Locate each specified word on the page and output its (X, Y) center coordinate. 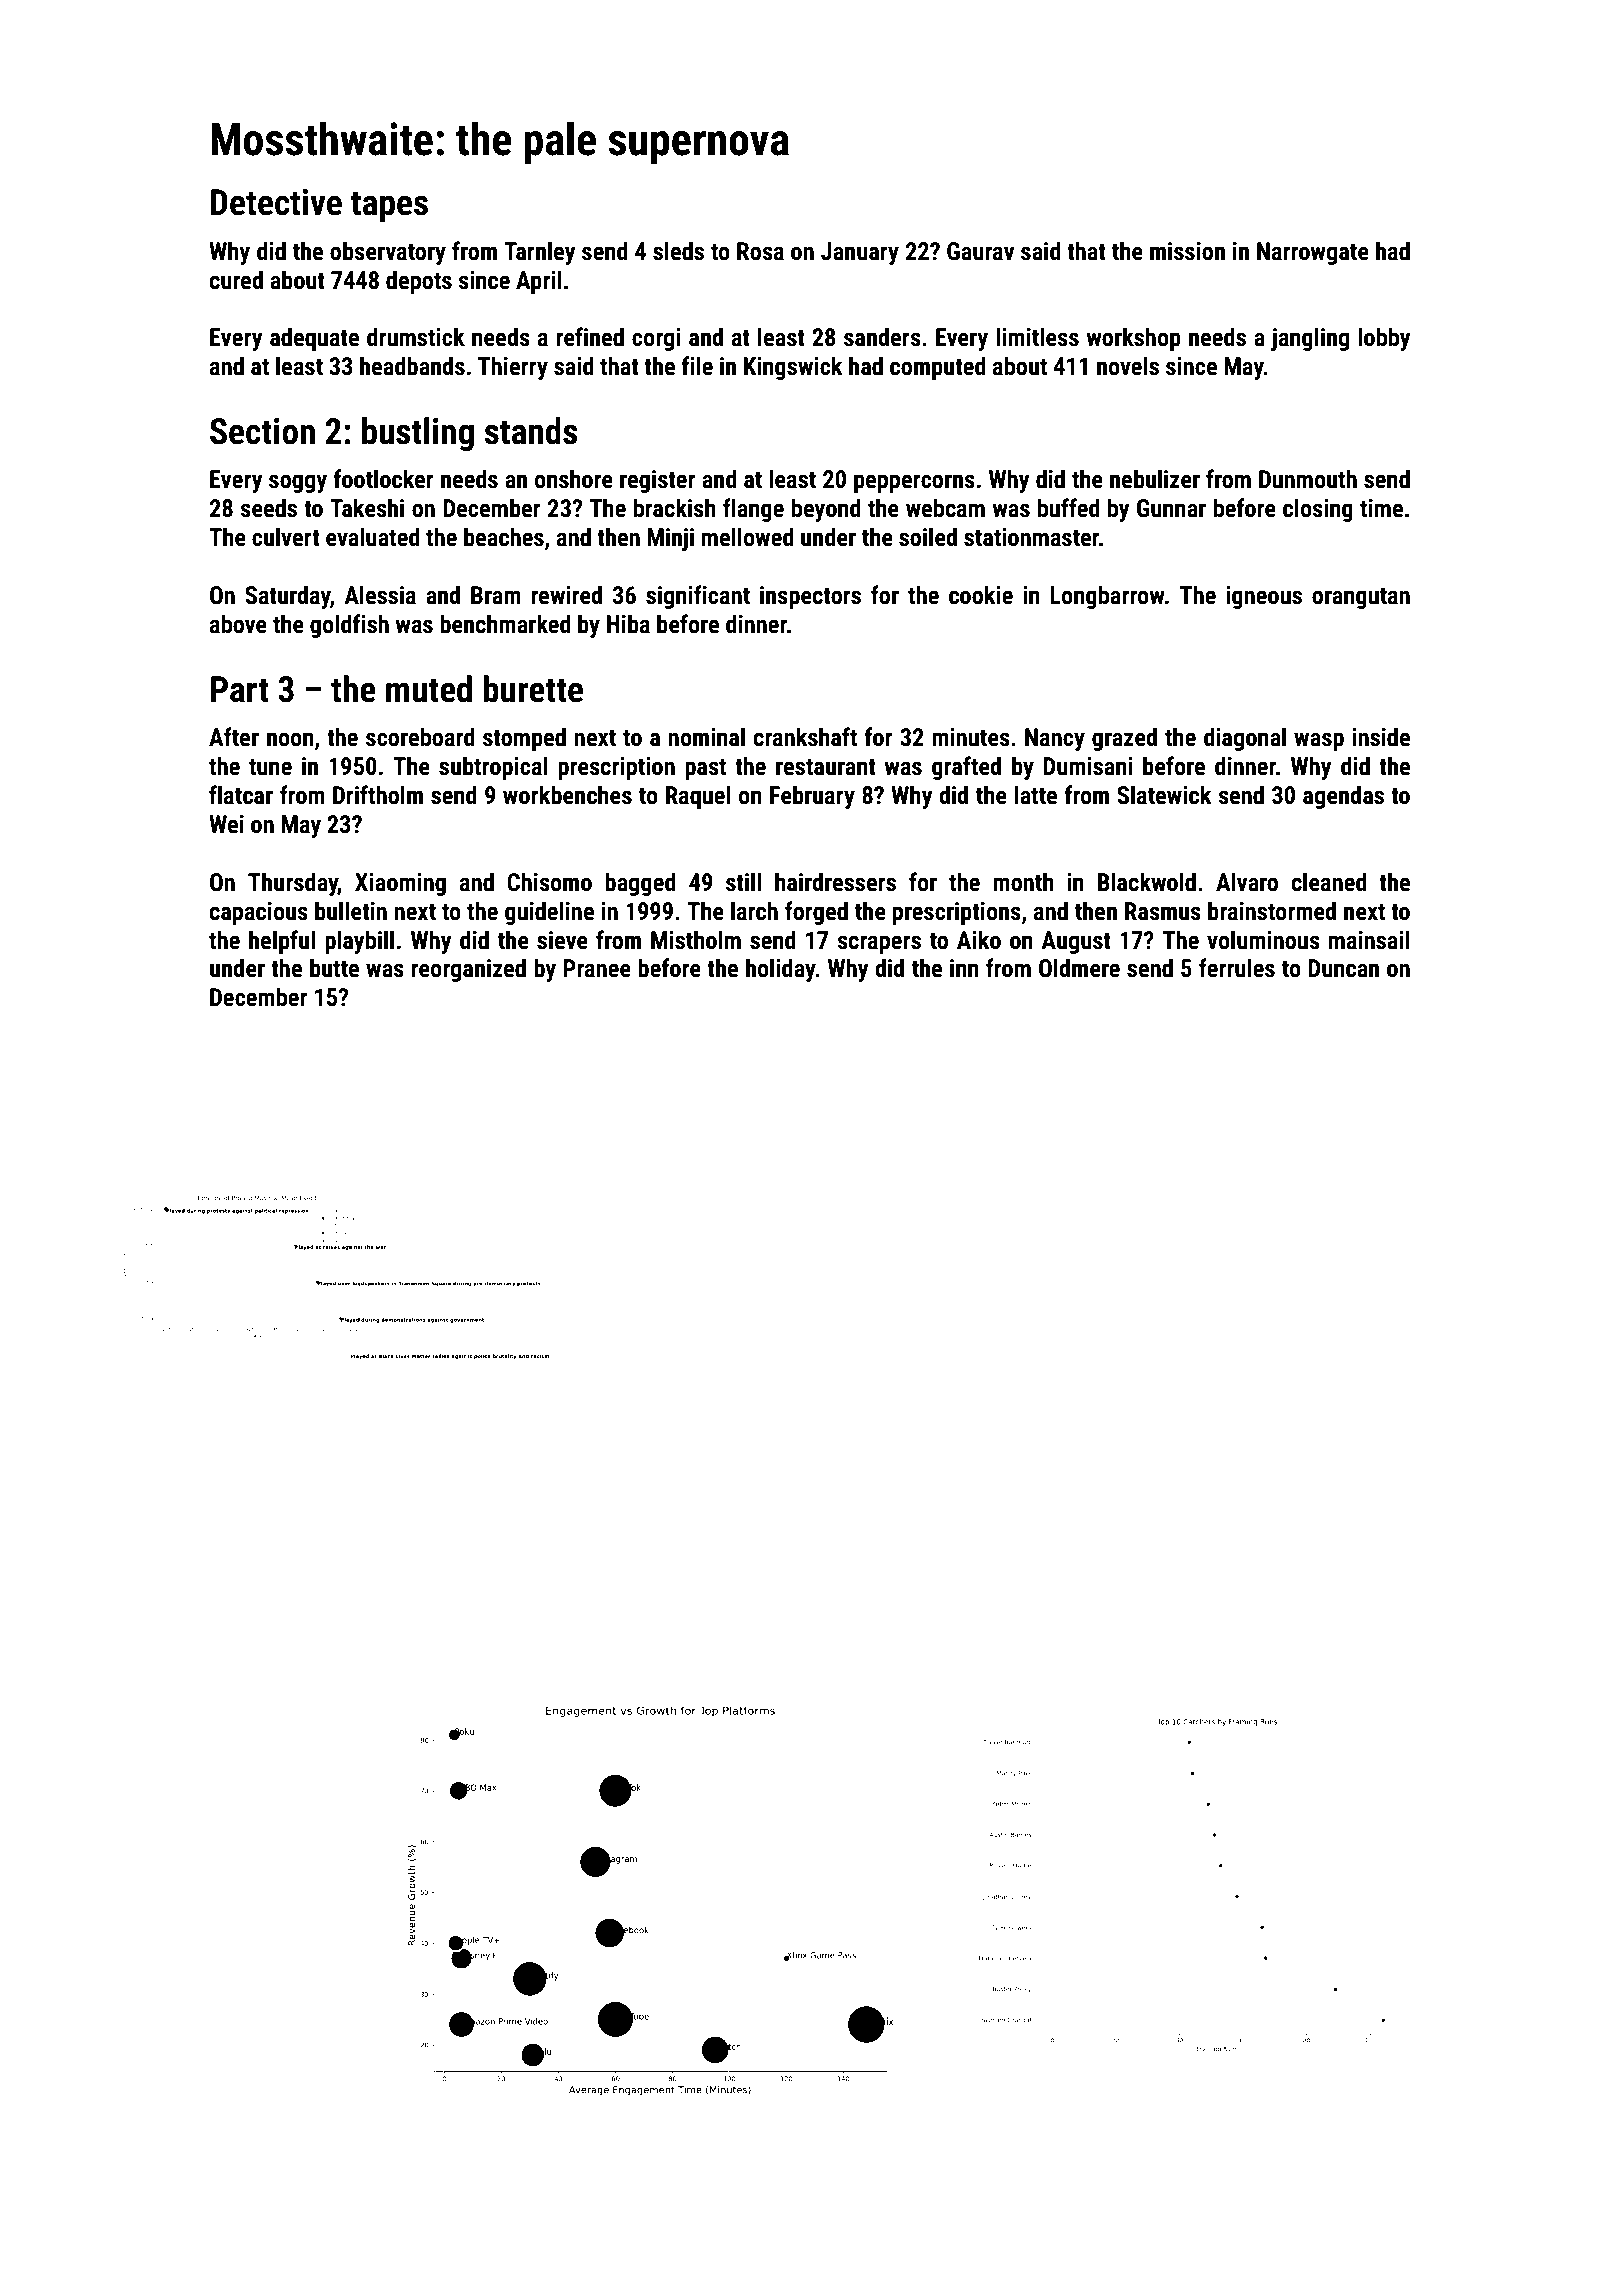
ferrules (1237, 968)
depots (419, 282)
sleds (678, 251)
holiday (781, 970)
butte (334, 968)
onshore (574, 479)
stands (531, 431)
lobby (1384, 339)
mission (1187, 251)
